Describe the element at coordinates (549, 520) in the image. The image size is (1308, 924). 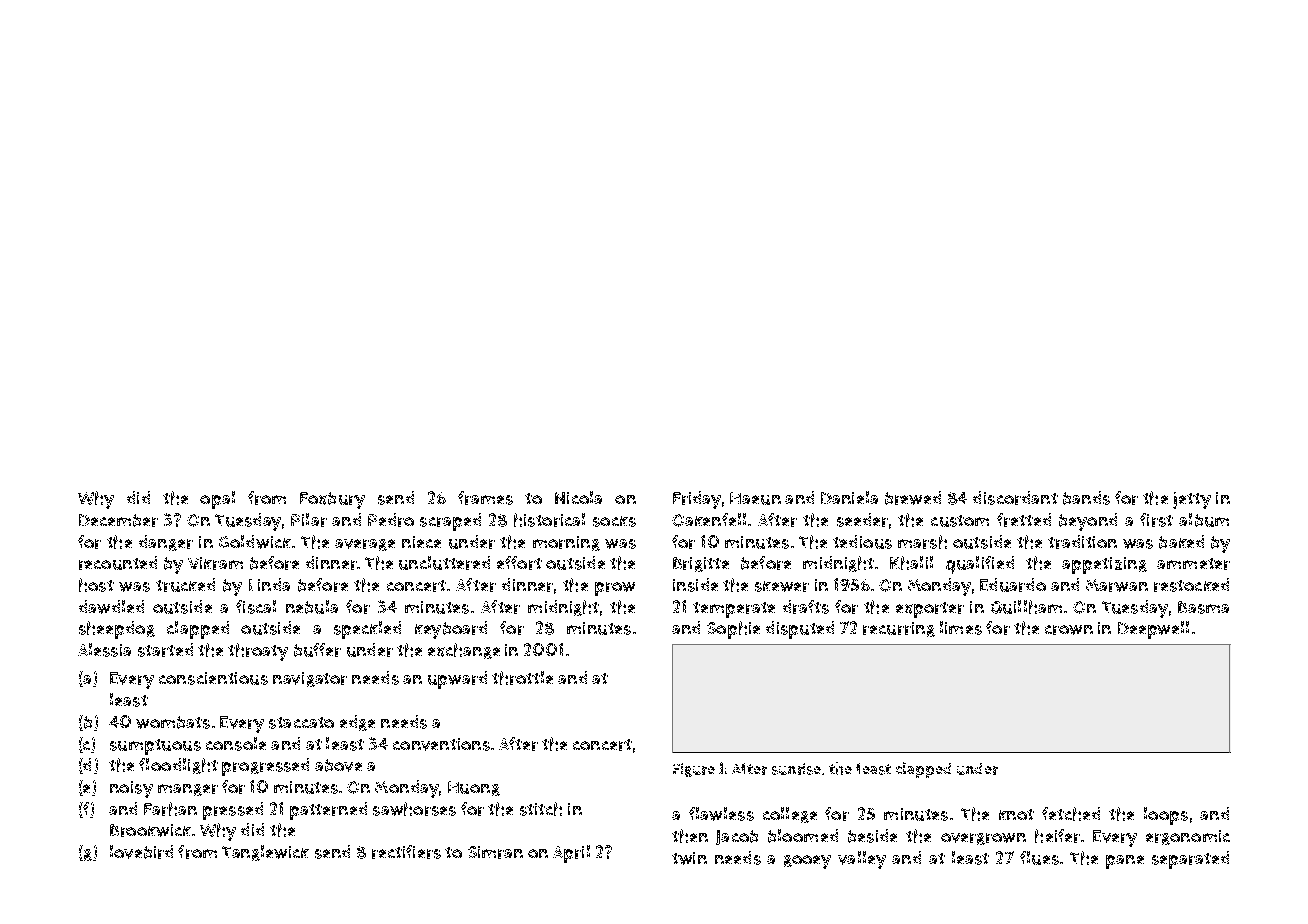
I see `historical` at that location.
